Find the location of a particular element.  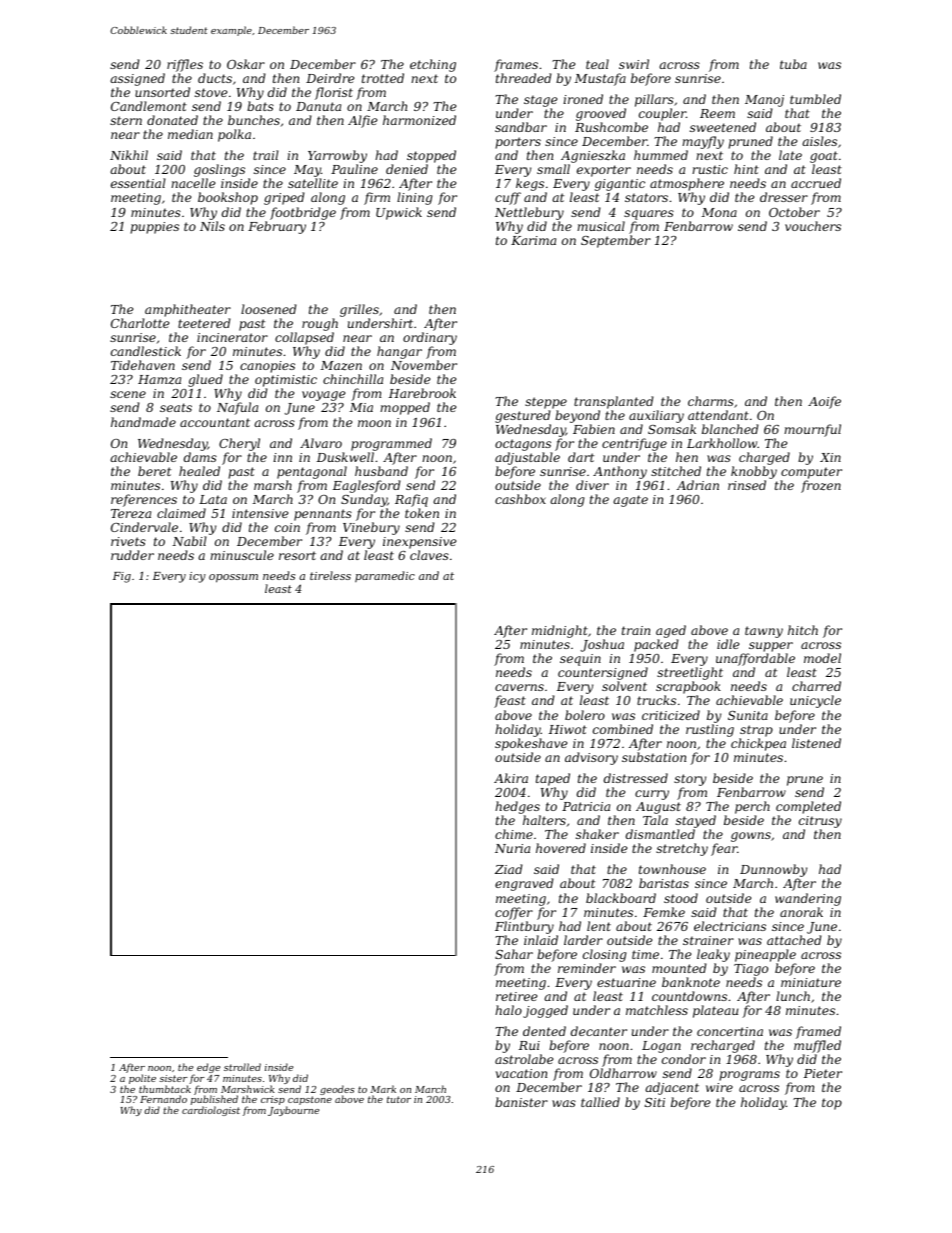

tawny is located at coordinates (764, 632).
